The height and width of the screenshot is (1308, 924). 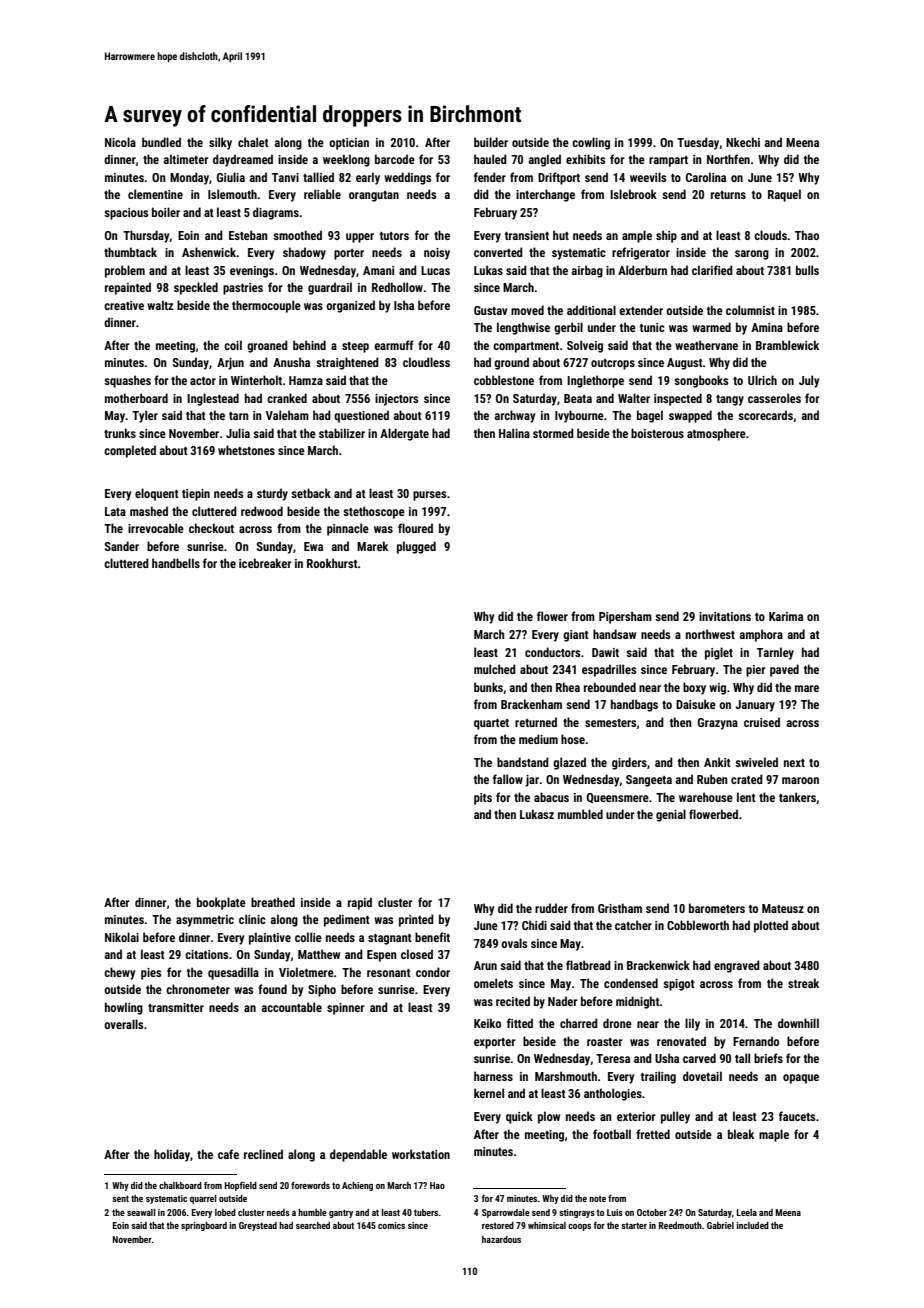 I want to click on builder, so click(x=491, y=142).
